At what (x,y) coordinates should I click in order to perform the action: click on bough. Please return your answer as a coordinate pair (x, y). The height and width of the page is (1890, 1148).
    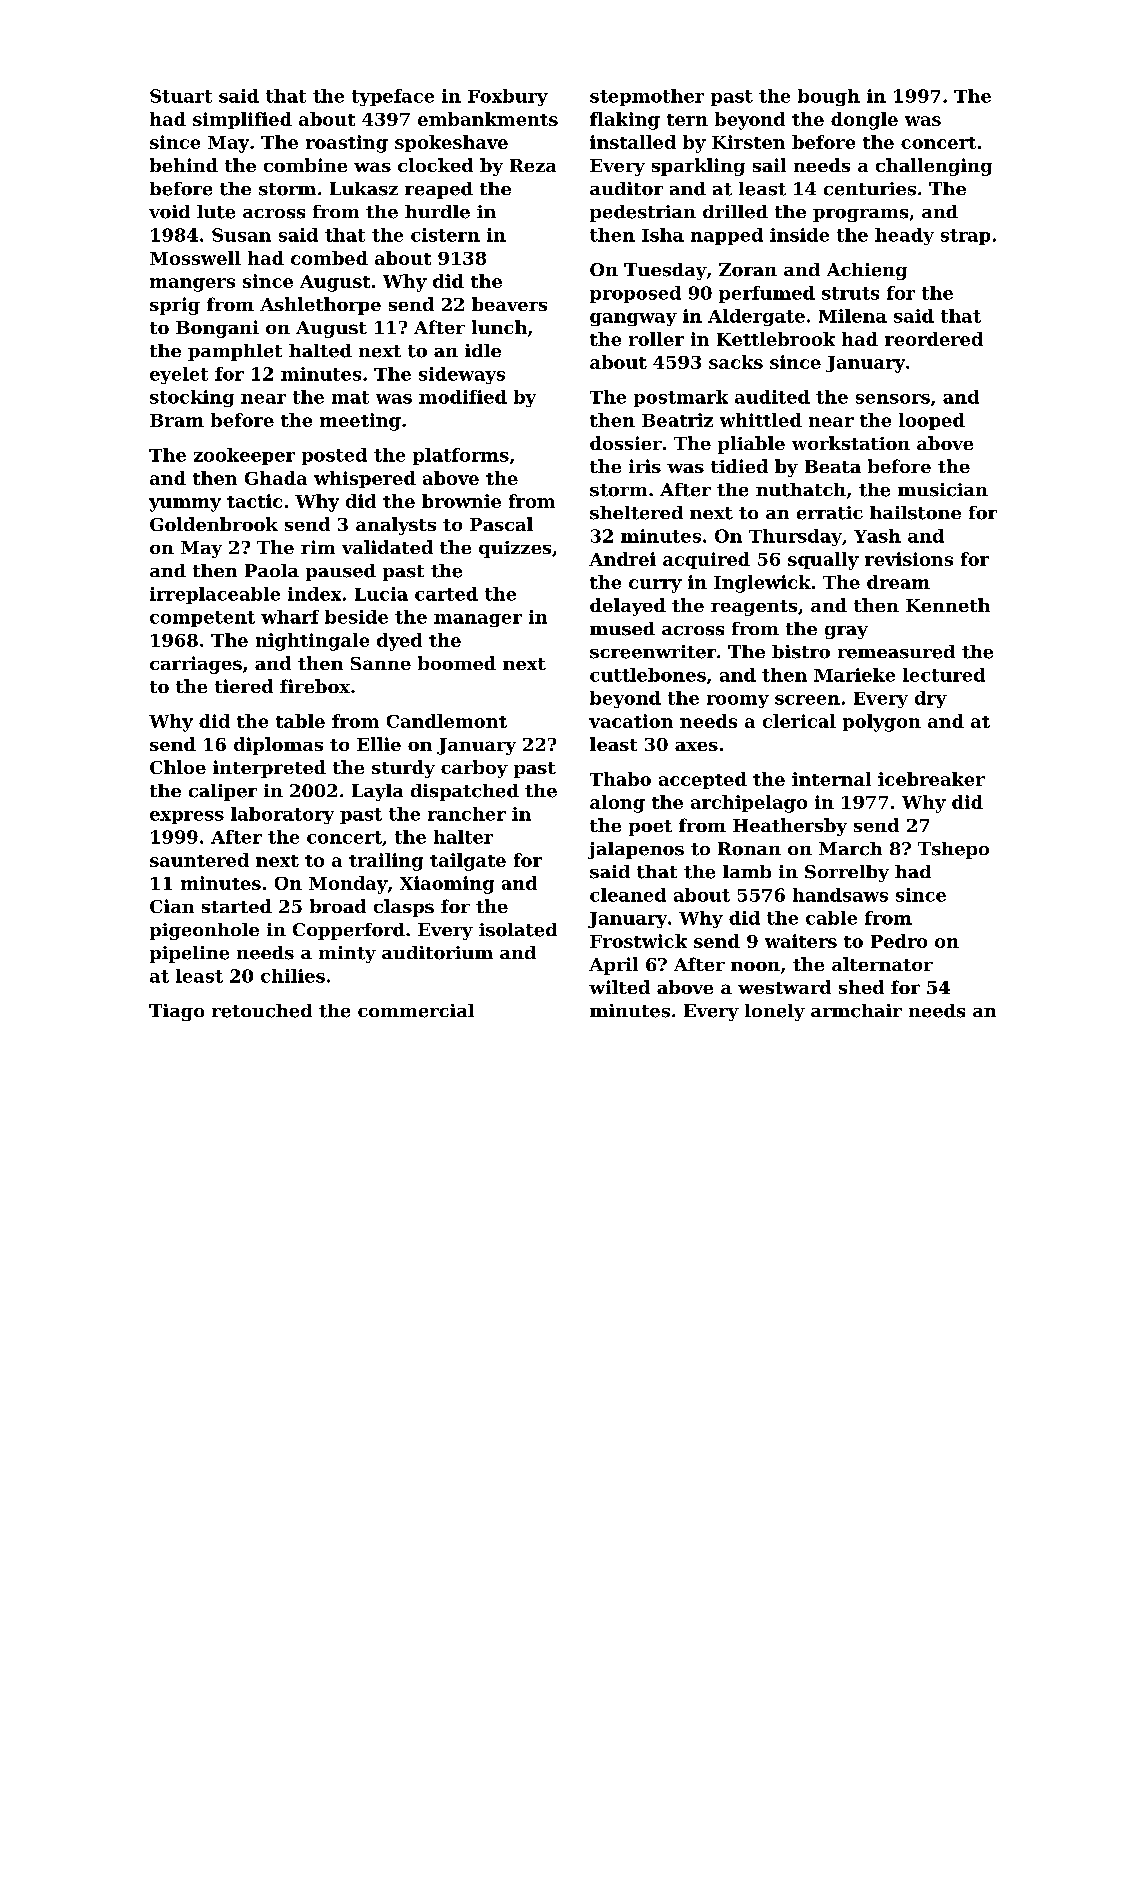
    Looking at the image, I should click on (829, 97).
